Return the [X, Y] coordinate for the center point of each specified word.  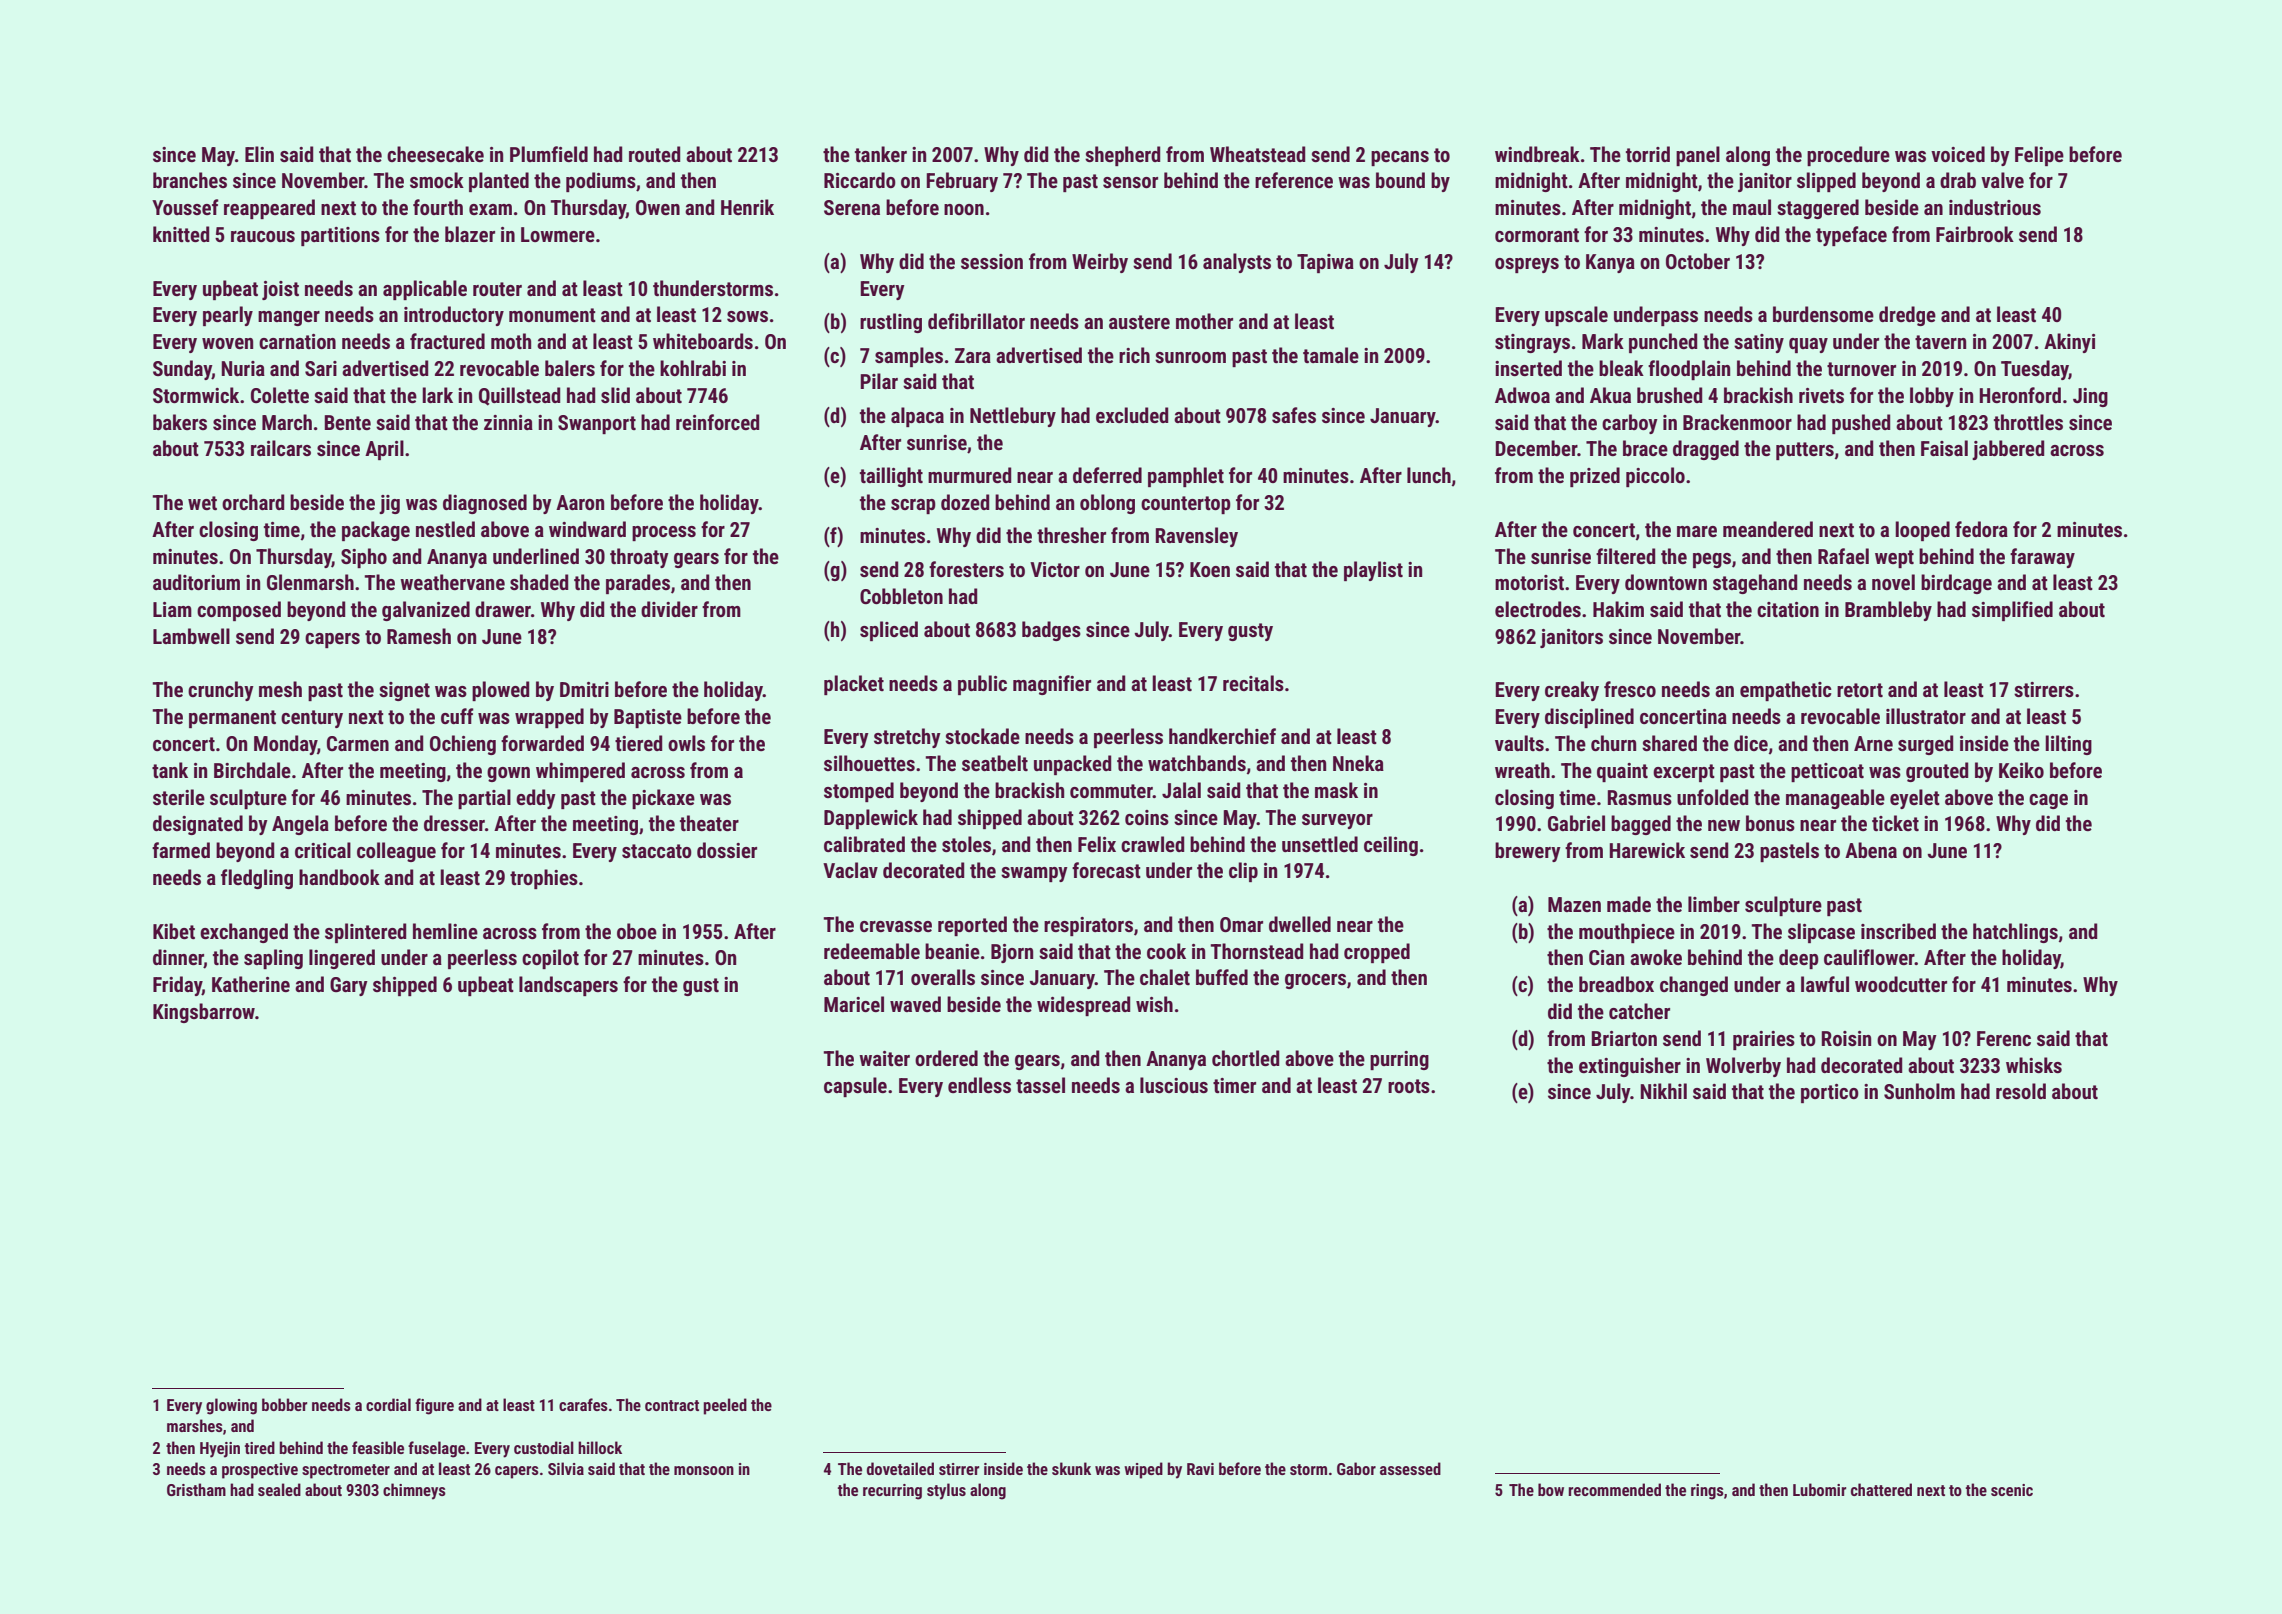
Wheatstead [1257, 154]
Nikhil [1663, 1091]
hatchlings [2015, 933]
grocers [1315, 981]
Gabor [1356, 1468]
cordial [388, 1404]
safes [1294, 415]
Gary [349, 986]
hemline [445, 931]
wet [202, 503]
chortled [1245, 1058]
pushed [1861, 424]
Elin [259, 154]
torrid [1648, 154]
